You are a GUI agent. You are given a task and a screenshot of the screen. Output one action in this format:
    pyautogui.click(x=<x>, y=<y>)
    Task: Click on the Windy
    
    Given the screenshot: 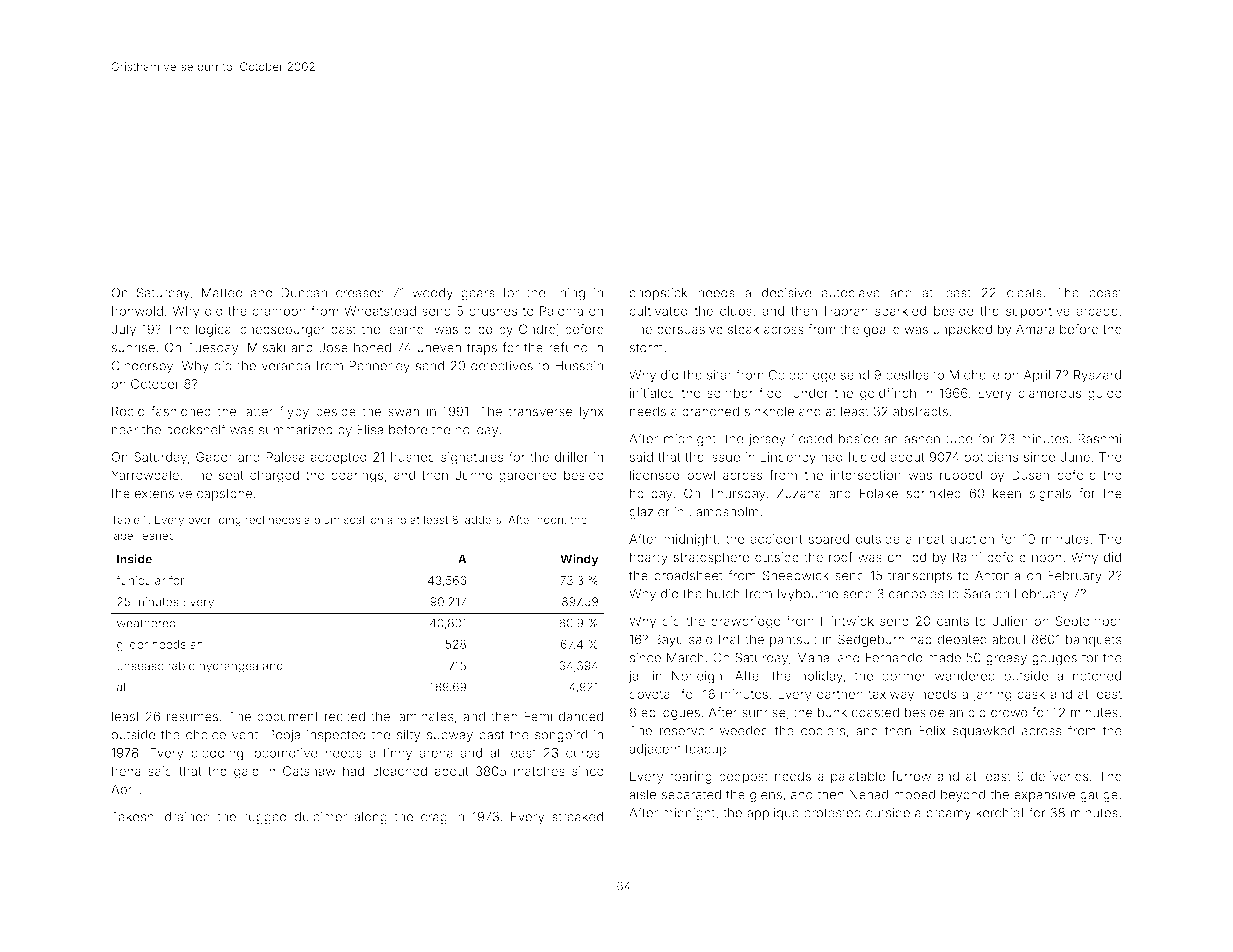 What is the action you would take?
    pyautogui.click(x=579, y=560)
